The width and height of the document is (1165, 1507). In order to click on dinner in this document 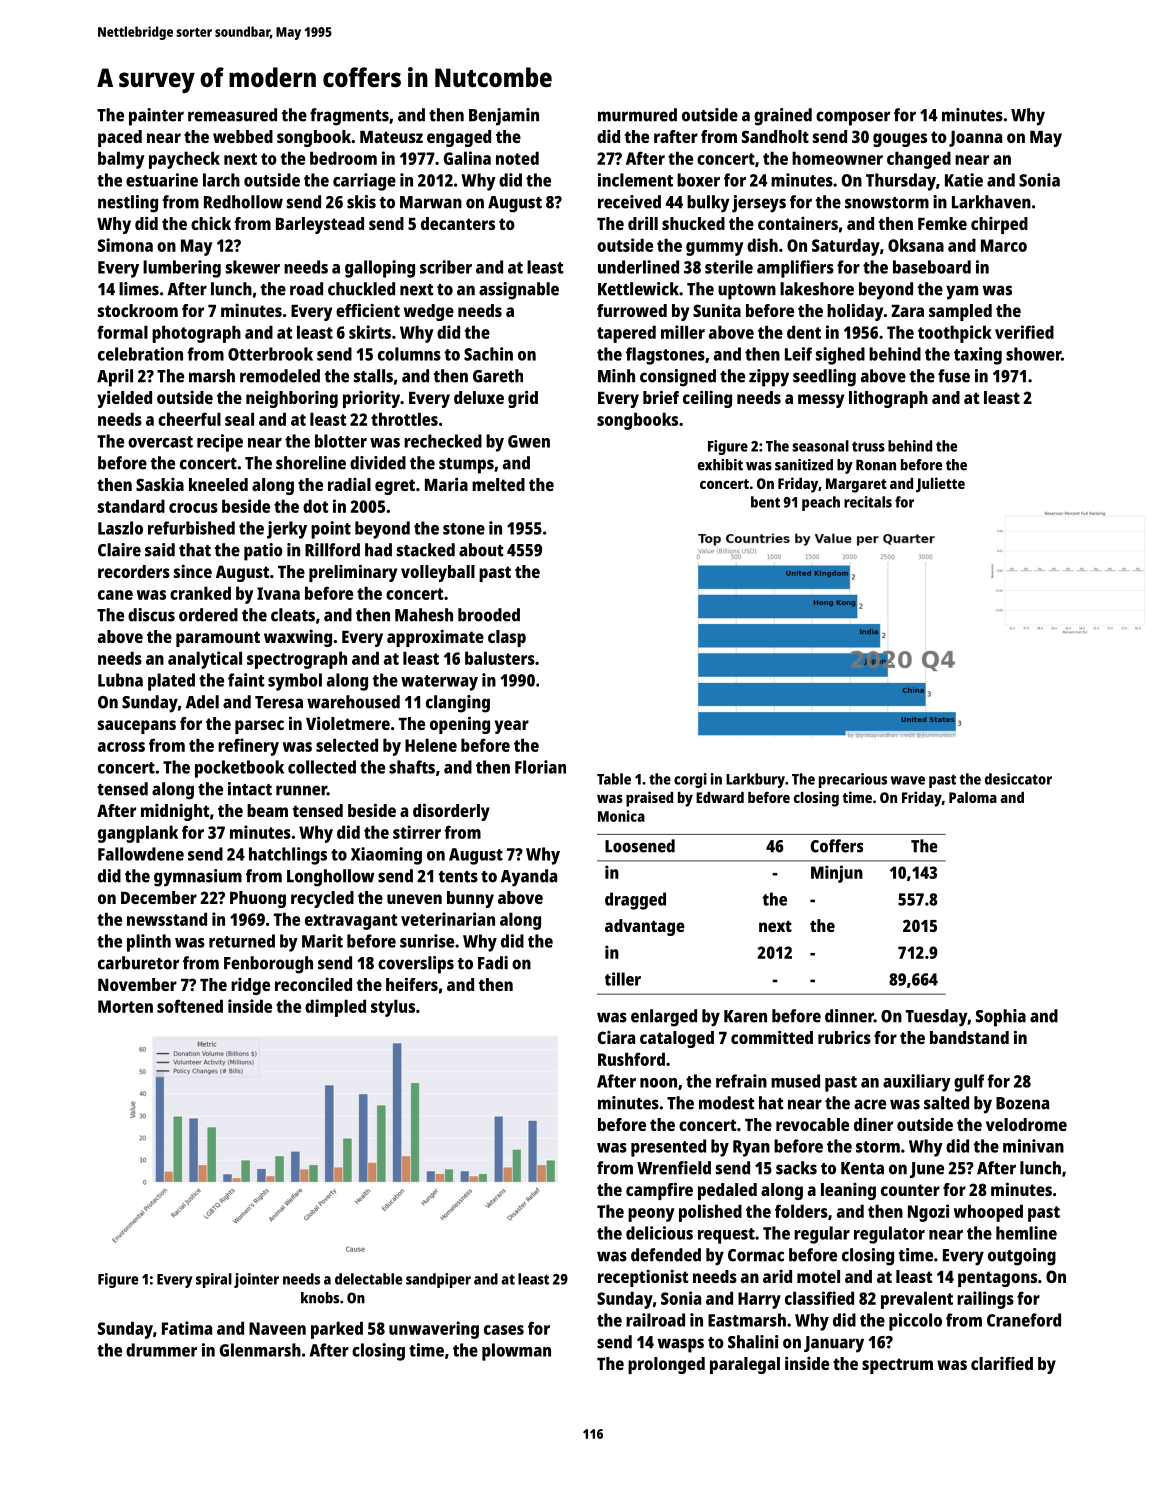, I will do `click(849, 1016)`.
